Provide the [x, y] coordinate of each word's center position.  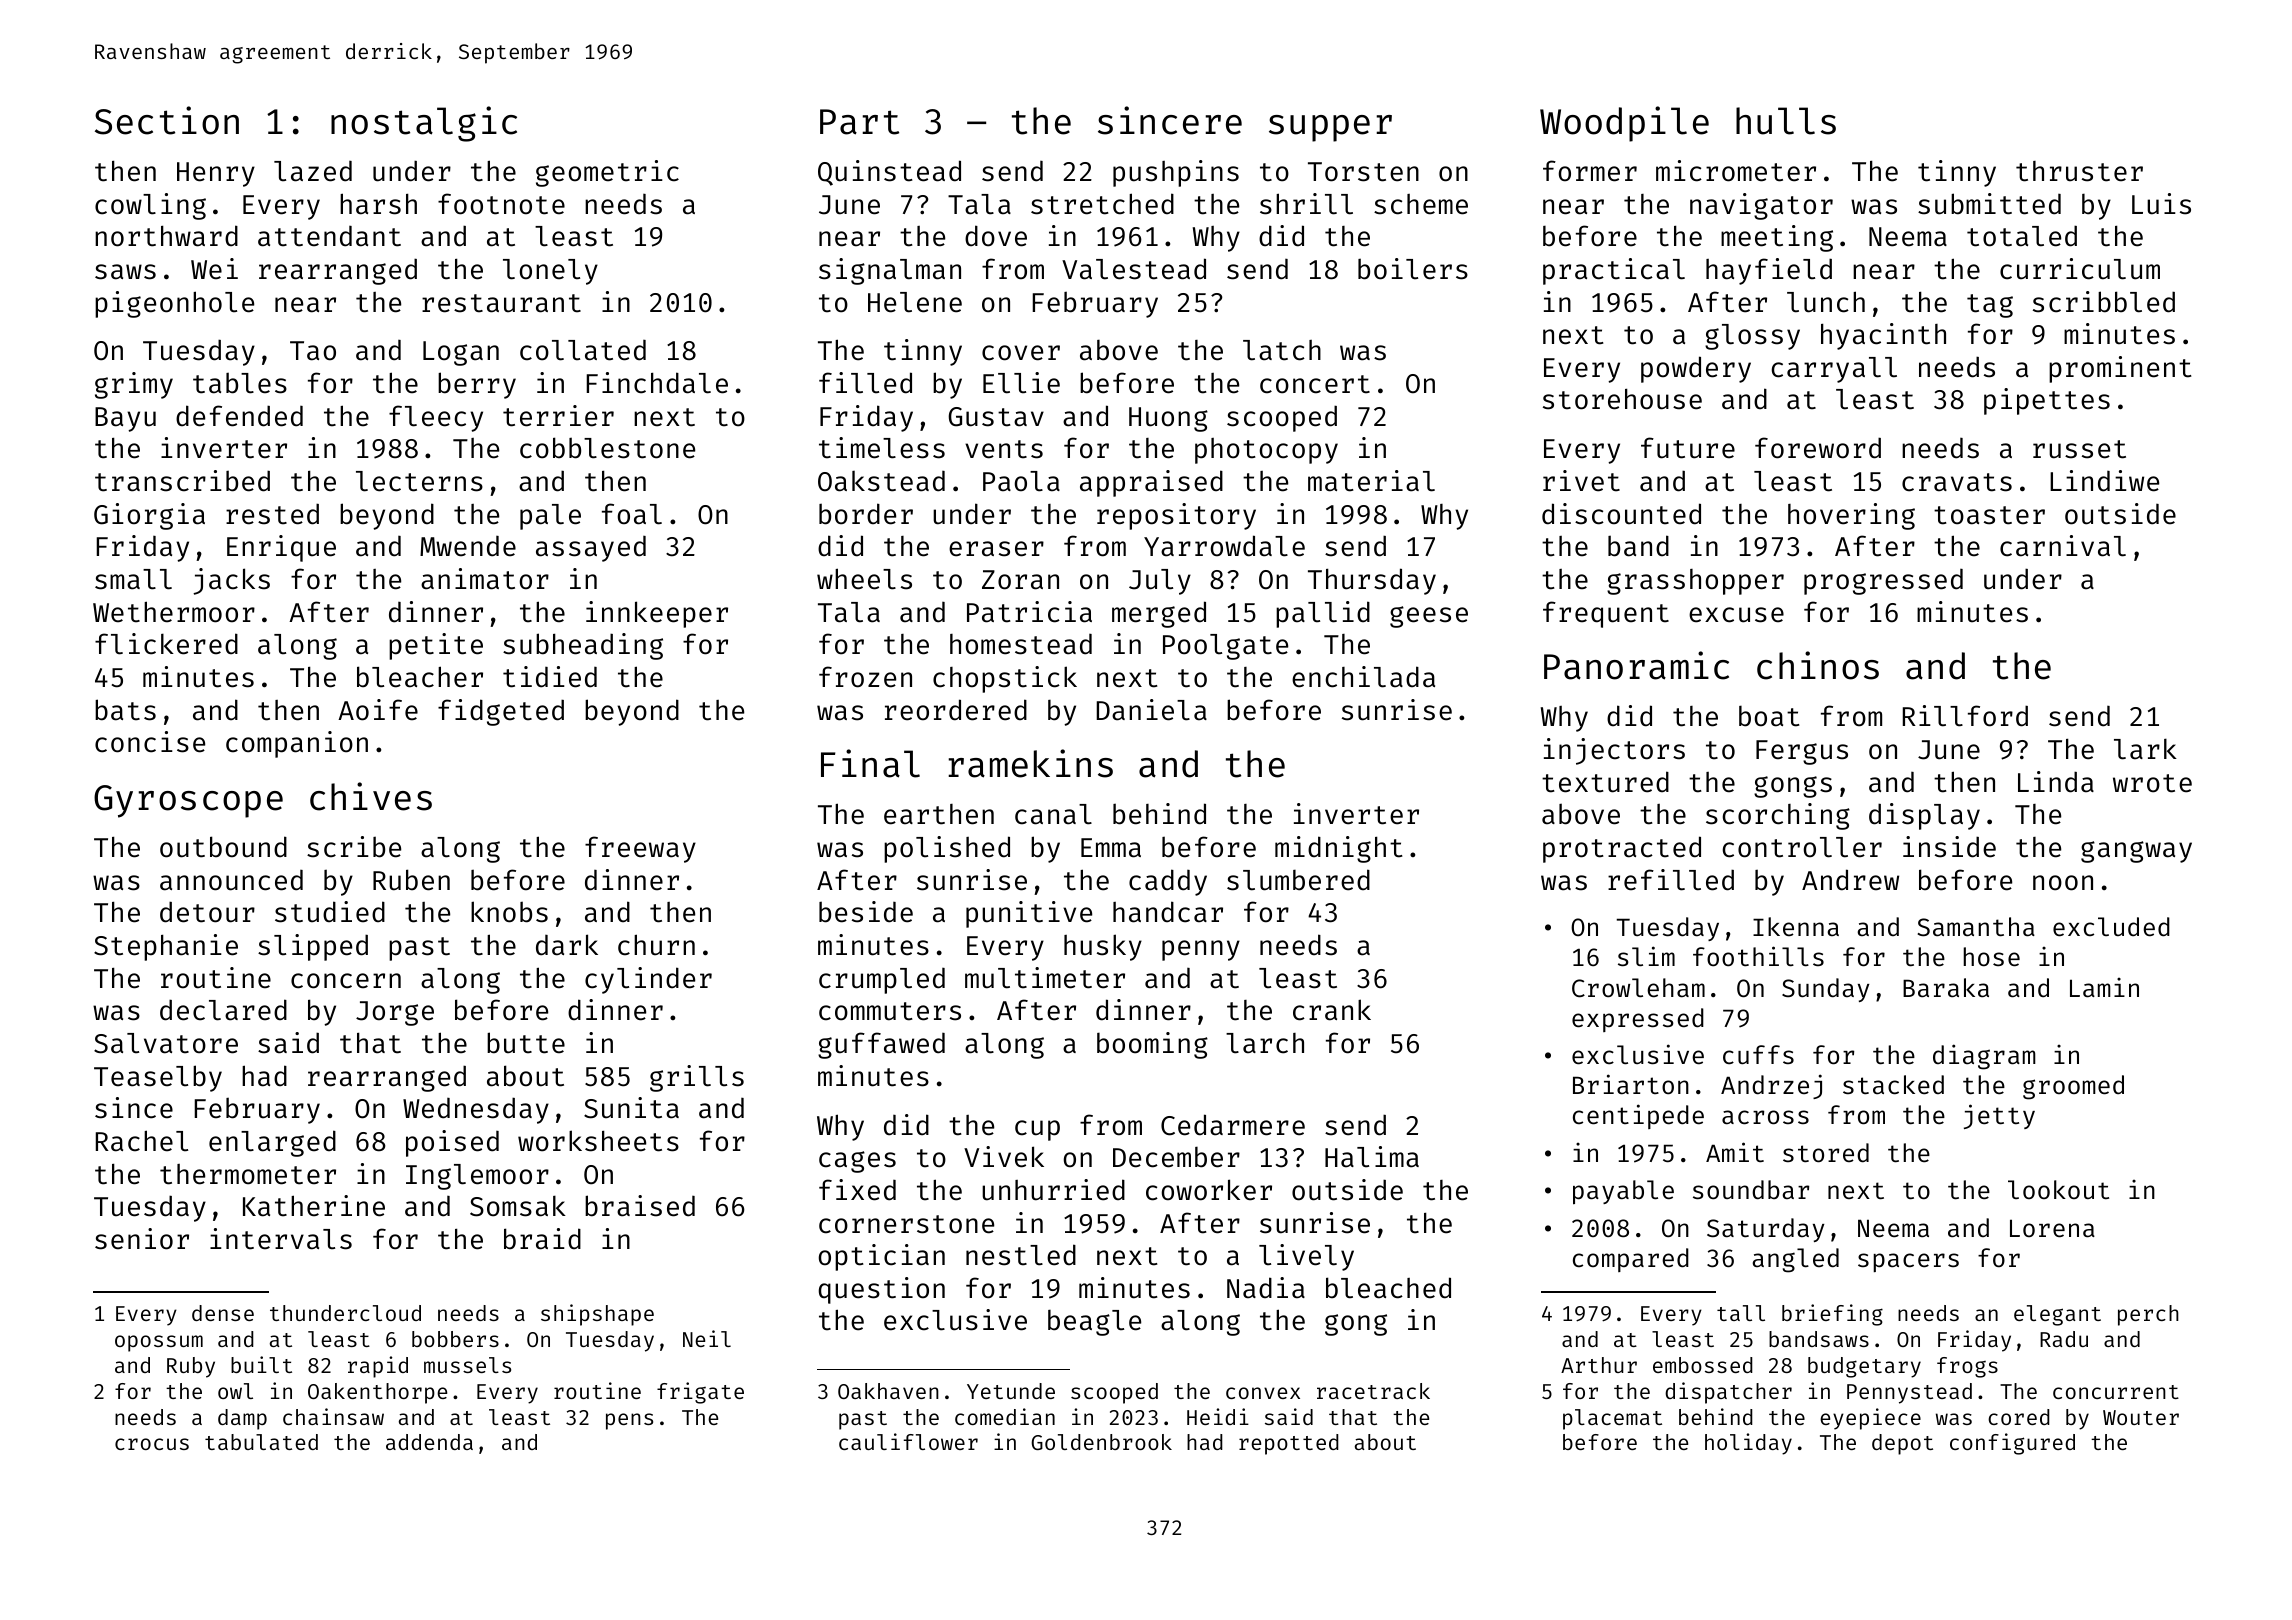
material [1371, 481]
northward [166, 236]
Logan [461, 353]
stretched [1102, 204]
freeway [640, 849]
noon [2063, 883]
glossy [1752, 337]
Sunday [1825, 990]
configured [2012, 1444]
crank [1332, 1010]
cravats [1957, 482]
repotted [1289, 1444]
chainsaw [333, 1416]
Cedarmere [1233, 1125]
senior [142, 1239]
